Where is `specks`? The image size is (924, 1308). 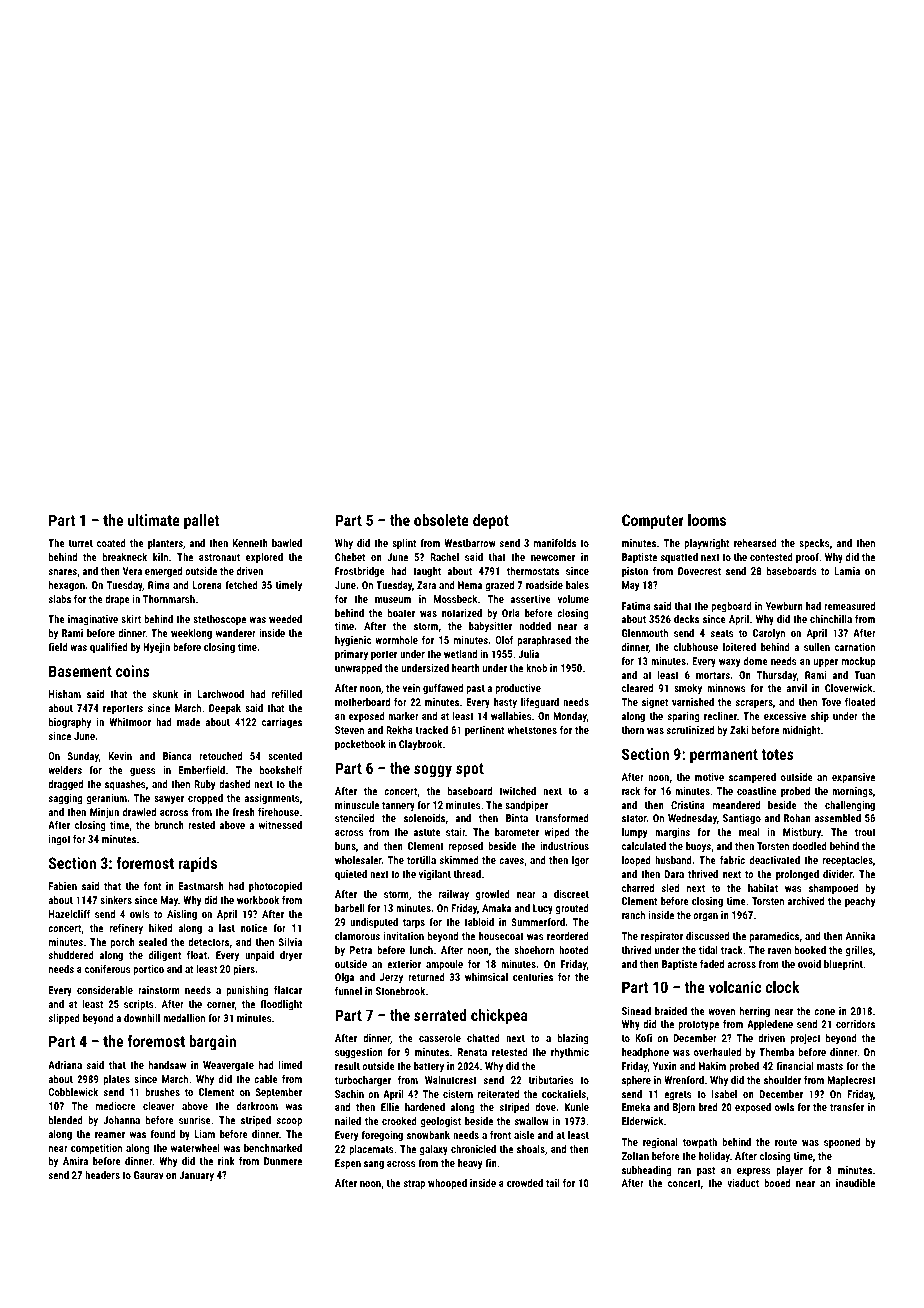
specks is located at coordinates (814, 544).
